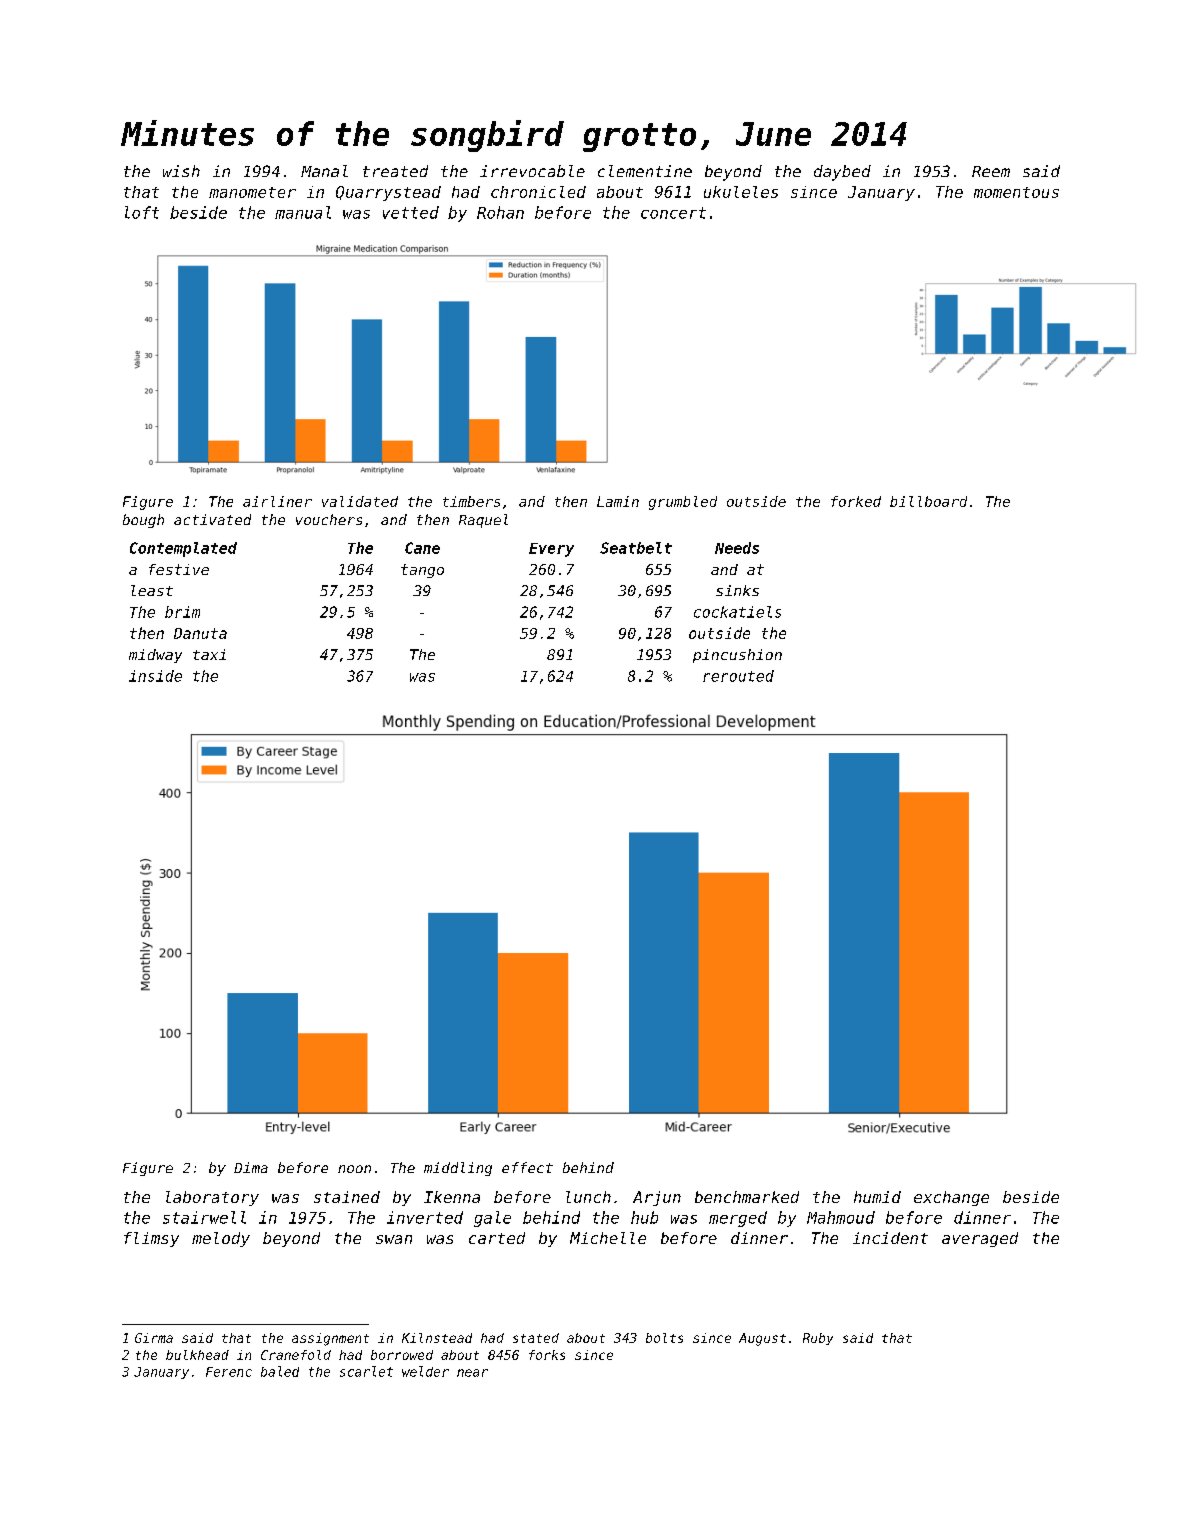  What do you see at coordinates (500, 212) in the image?
I see `Rohan` at bounding box center [500, 212].
